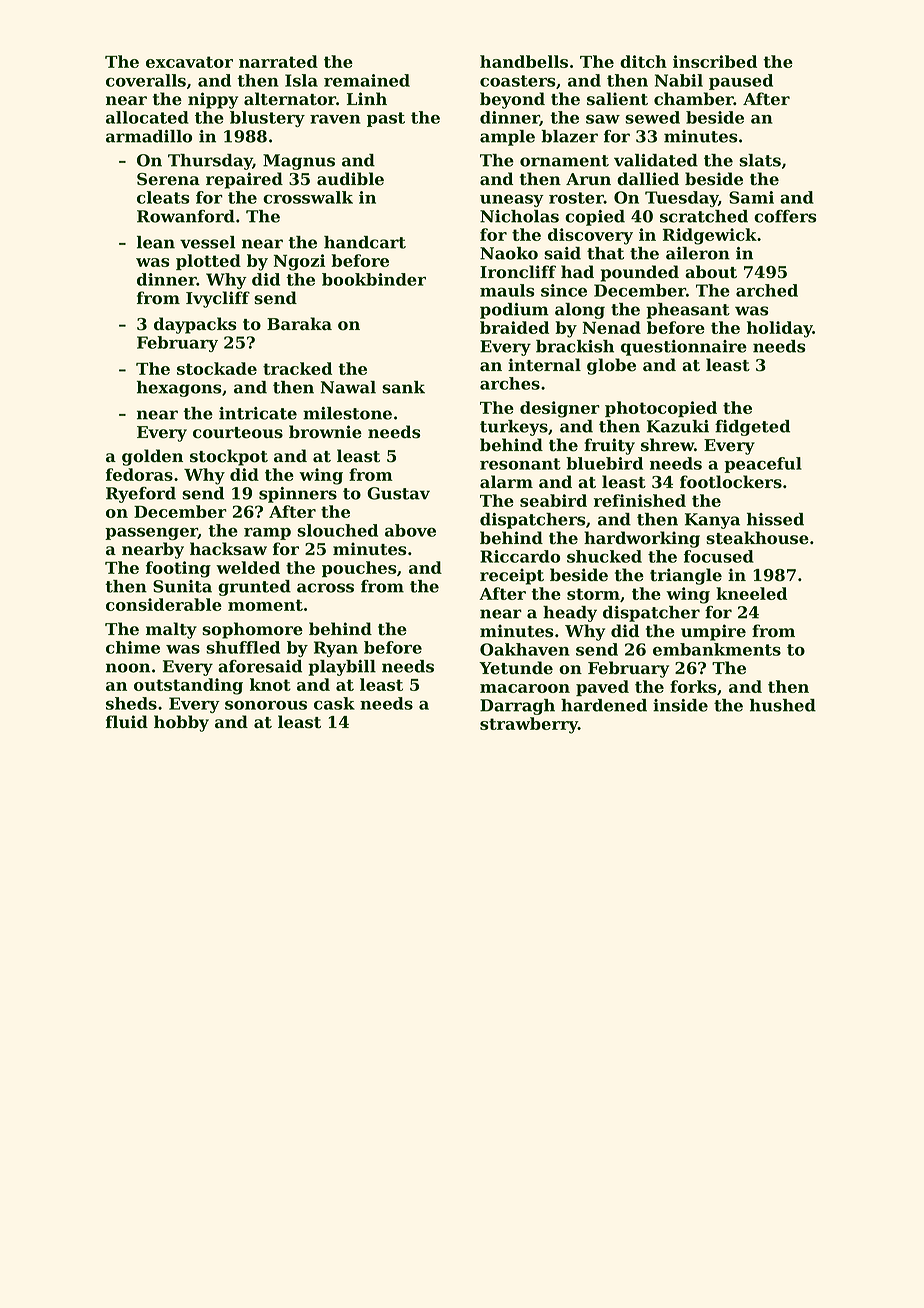 The image size is (924, 1308). What do you see at coordinates (715, 61) in the screenshot?
I see `inscribed` at bounding box center [715, 61].
